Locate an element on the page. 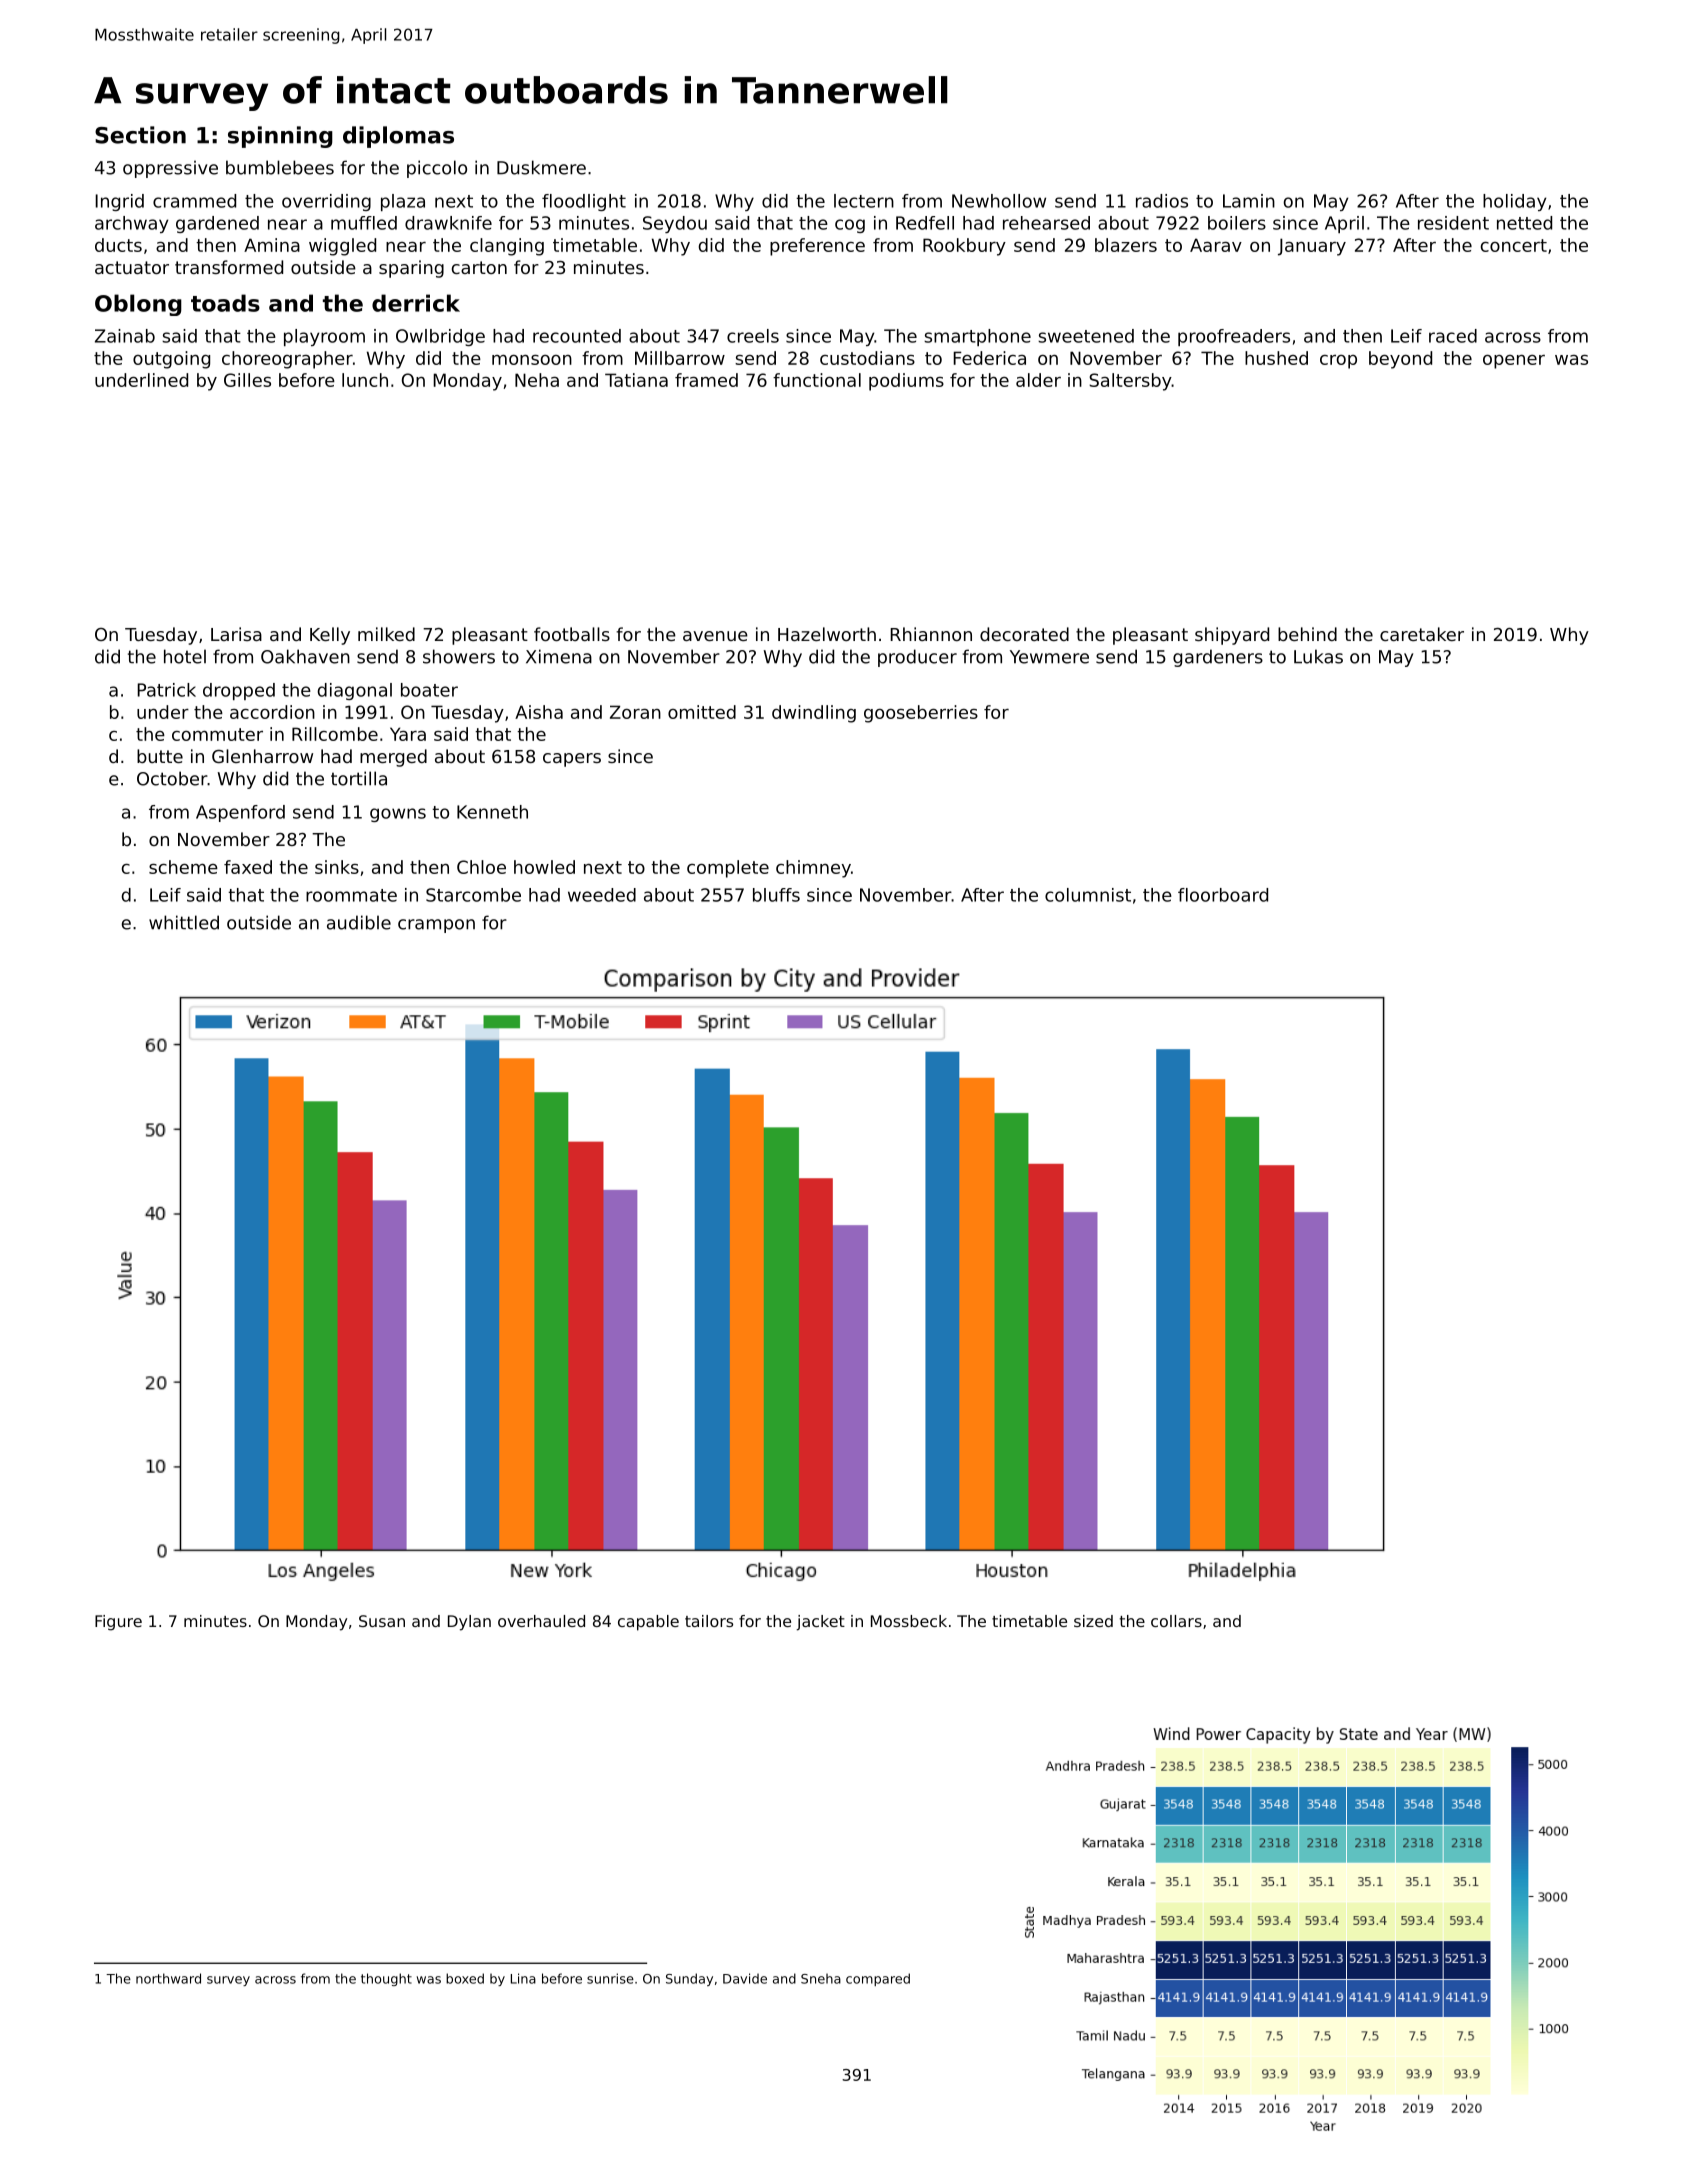 The height and width of the page is (2178, 1683). lectern is located at coordinates (864, 201).
